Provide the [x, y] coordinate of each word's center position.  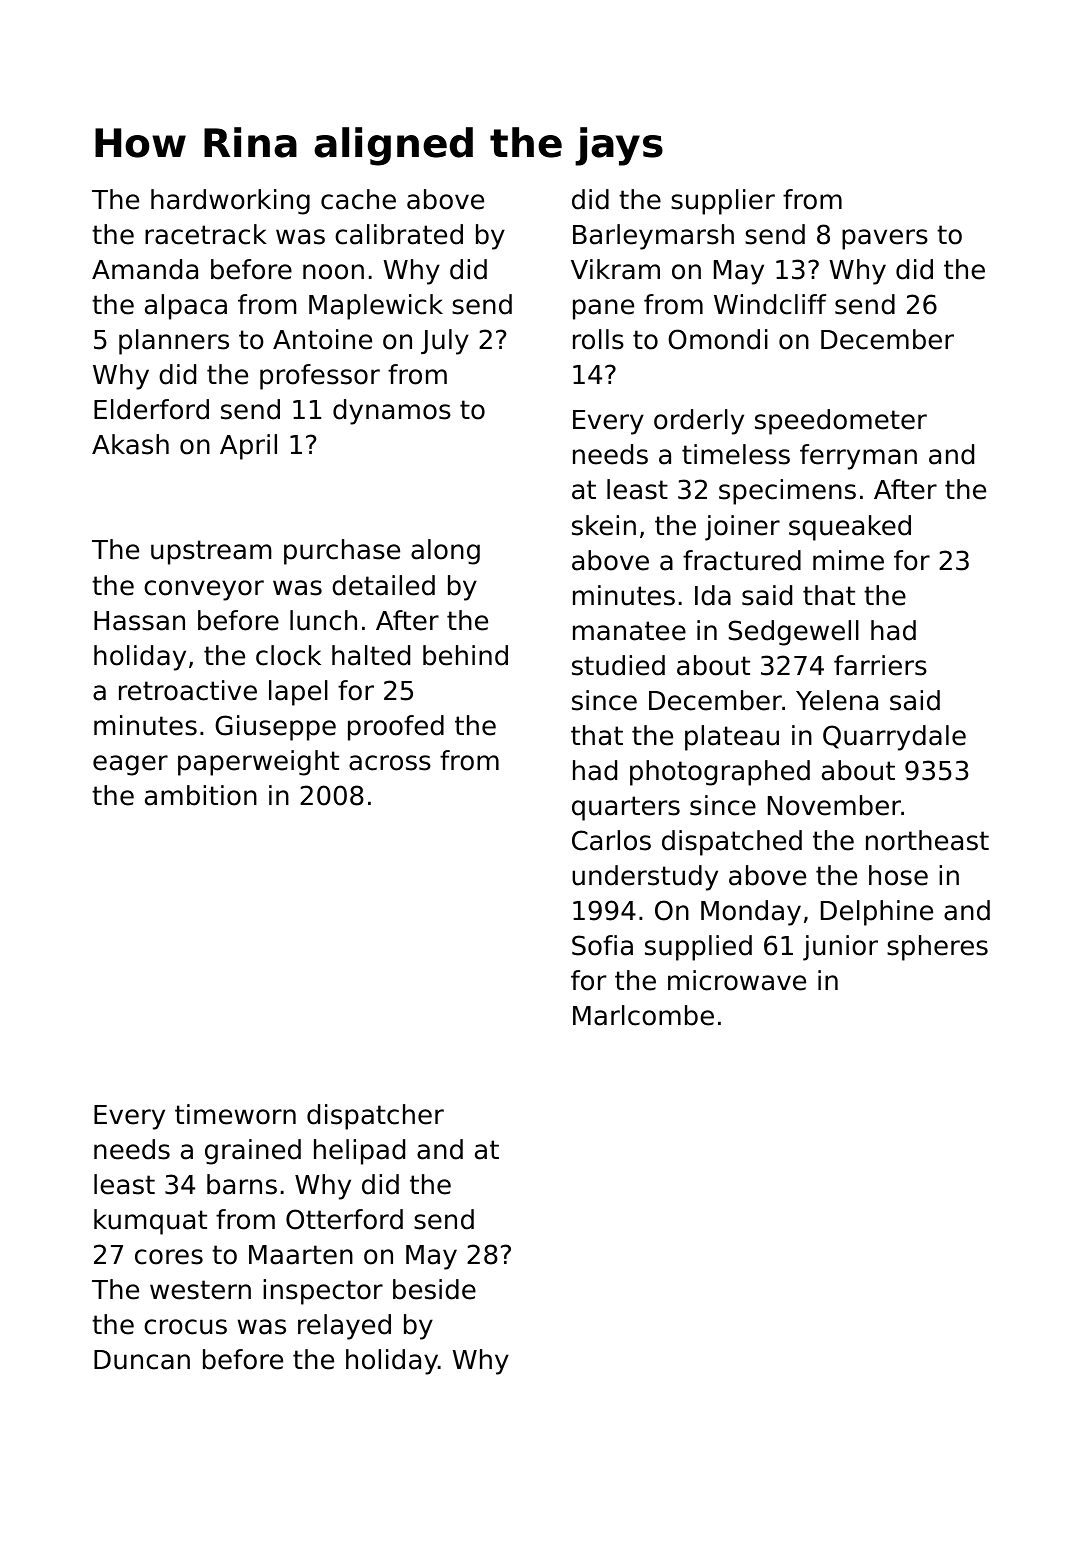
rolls [598, 339]
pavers [885, 239]
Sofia [602, 945]
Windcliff [770, 304]
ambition [201, 795]
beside [434, 1289]
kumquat [150, 1222]
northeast [927, 840]
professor [320, 377]
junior [840, 948]
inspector [323, 1292]
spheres [937, 948]
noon [333, 272]
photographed [720, 773]
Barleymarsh [653, 237]
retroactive [188, 690]
